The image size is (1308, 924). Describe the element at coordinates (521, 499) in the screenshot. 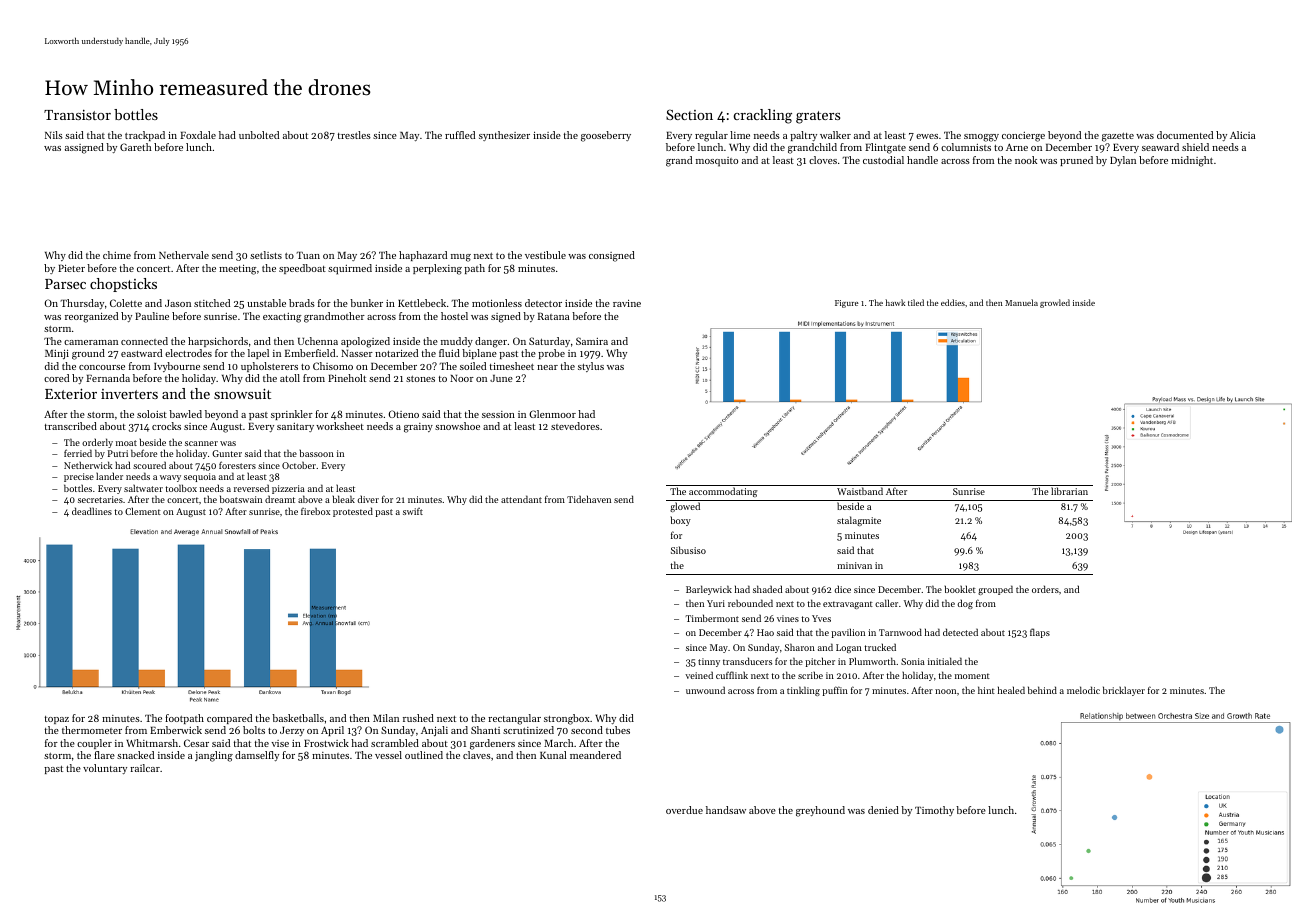

I see `attendant` at that location.
